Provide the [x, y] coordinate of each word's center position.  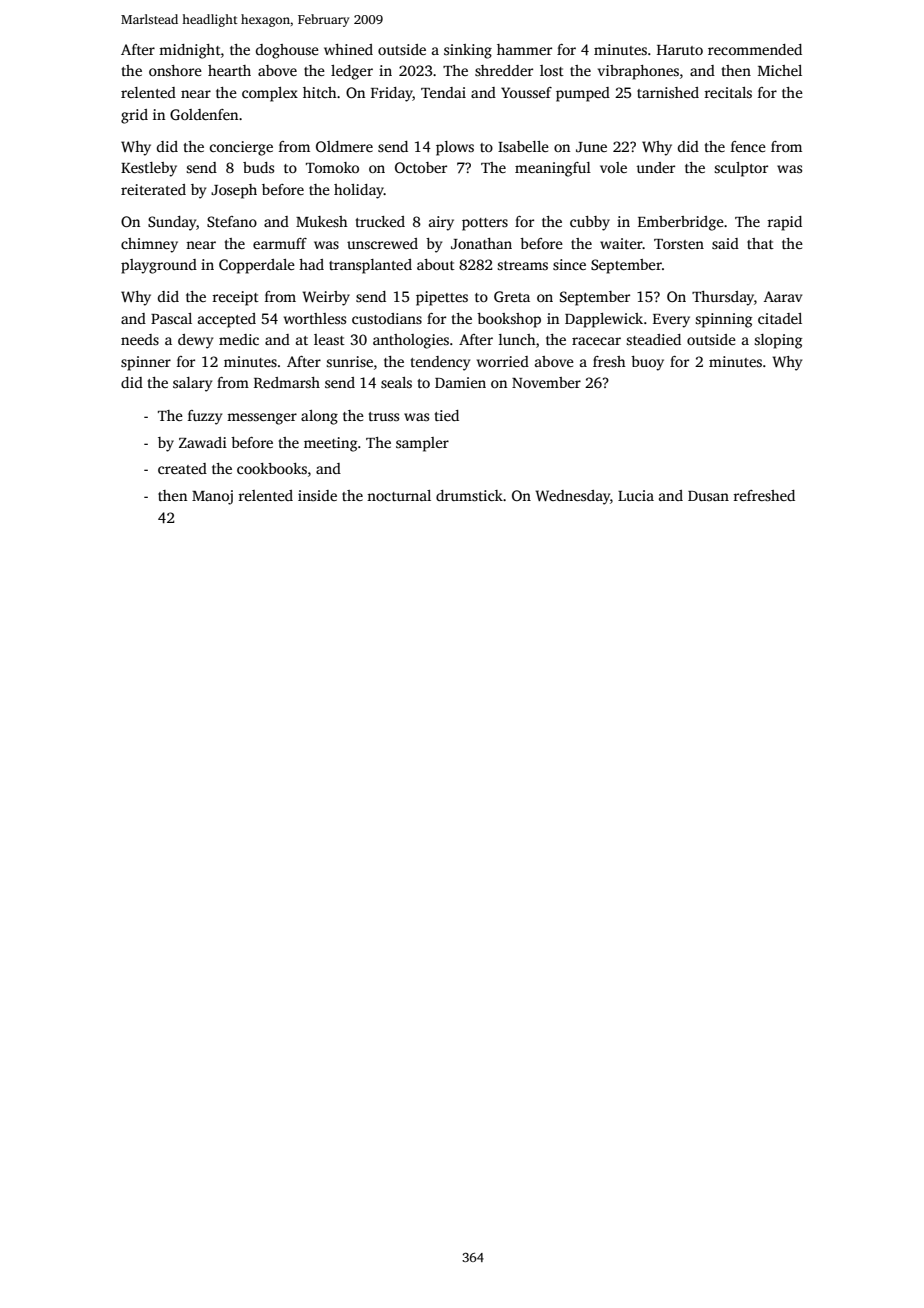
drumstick [469, 495]
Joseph [234, 191]
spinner [146, 363]
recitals [728, 92]
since [569, 264]
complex [270, 94]
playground [159, 266]
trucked [380, 221]
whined [348, 49]
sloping [778, 341]
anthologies [411, 341]
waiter [621, 243]
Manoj [212, 497]
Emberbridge [681, 223]
